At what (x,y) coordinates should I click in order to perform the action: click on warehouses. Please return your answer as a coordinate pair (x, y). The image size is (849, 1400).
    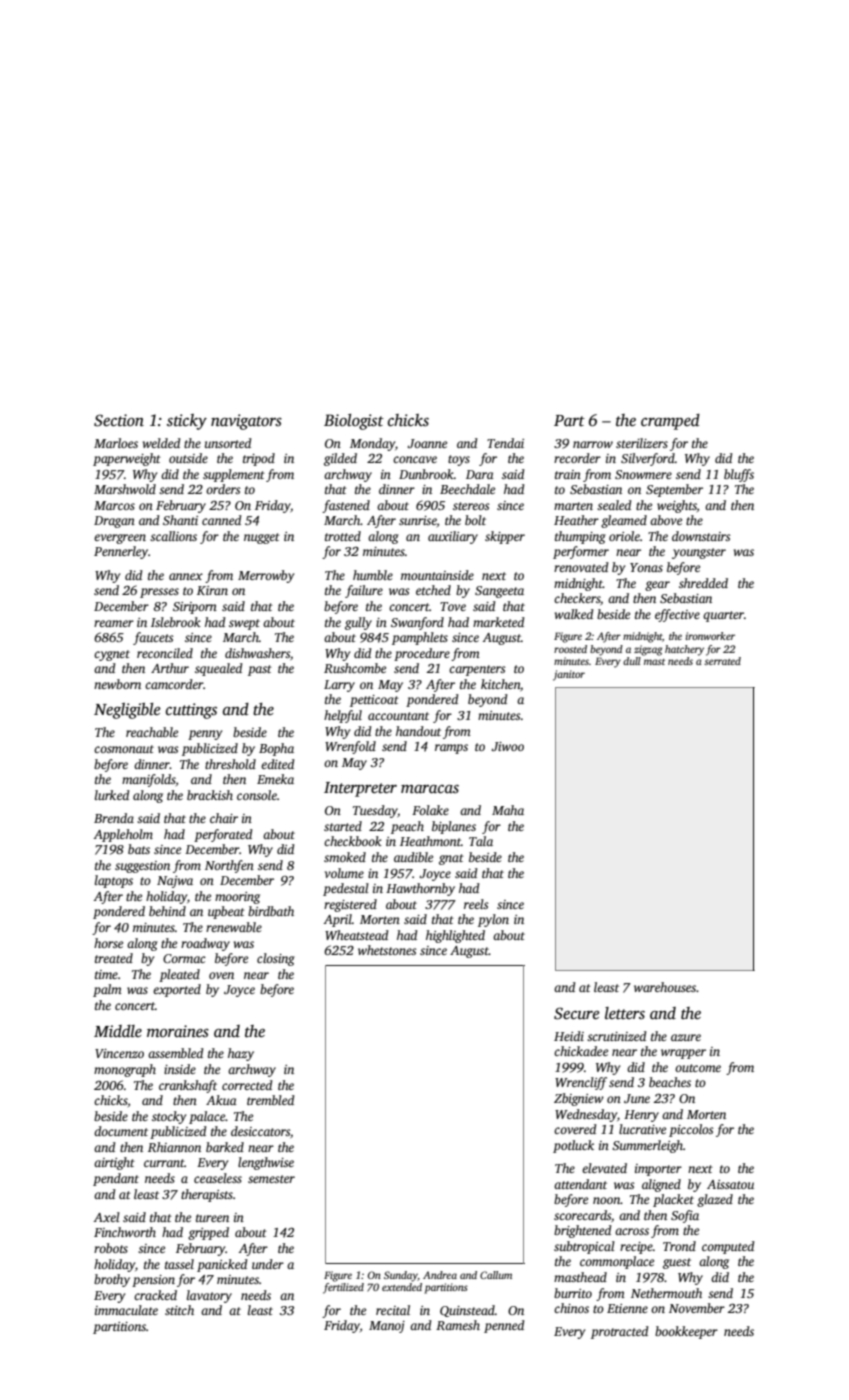
    Looking at the image, I should click on (665, 987).
